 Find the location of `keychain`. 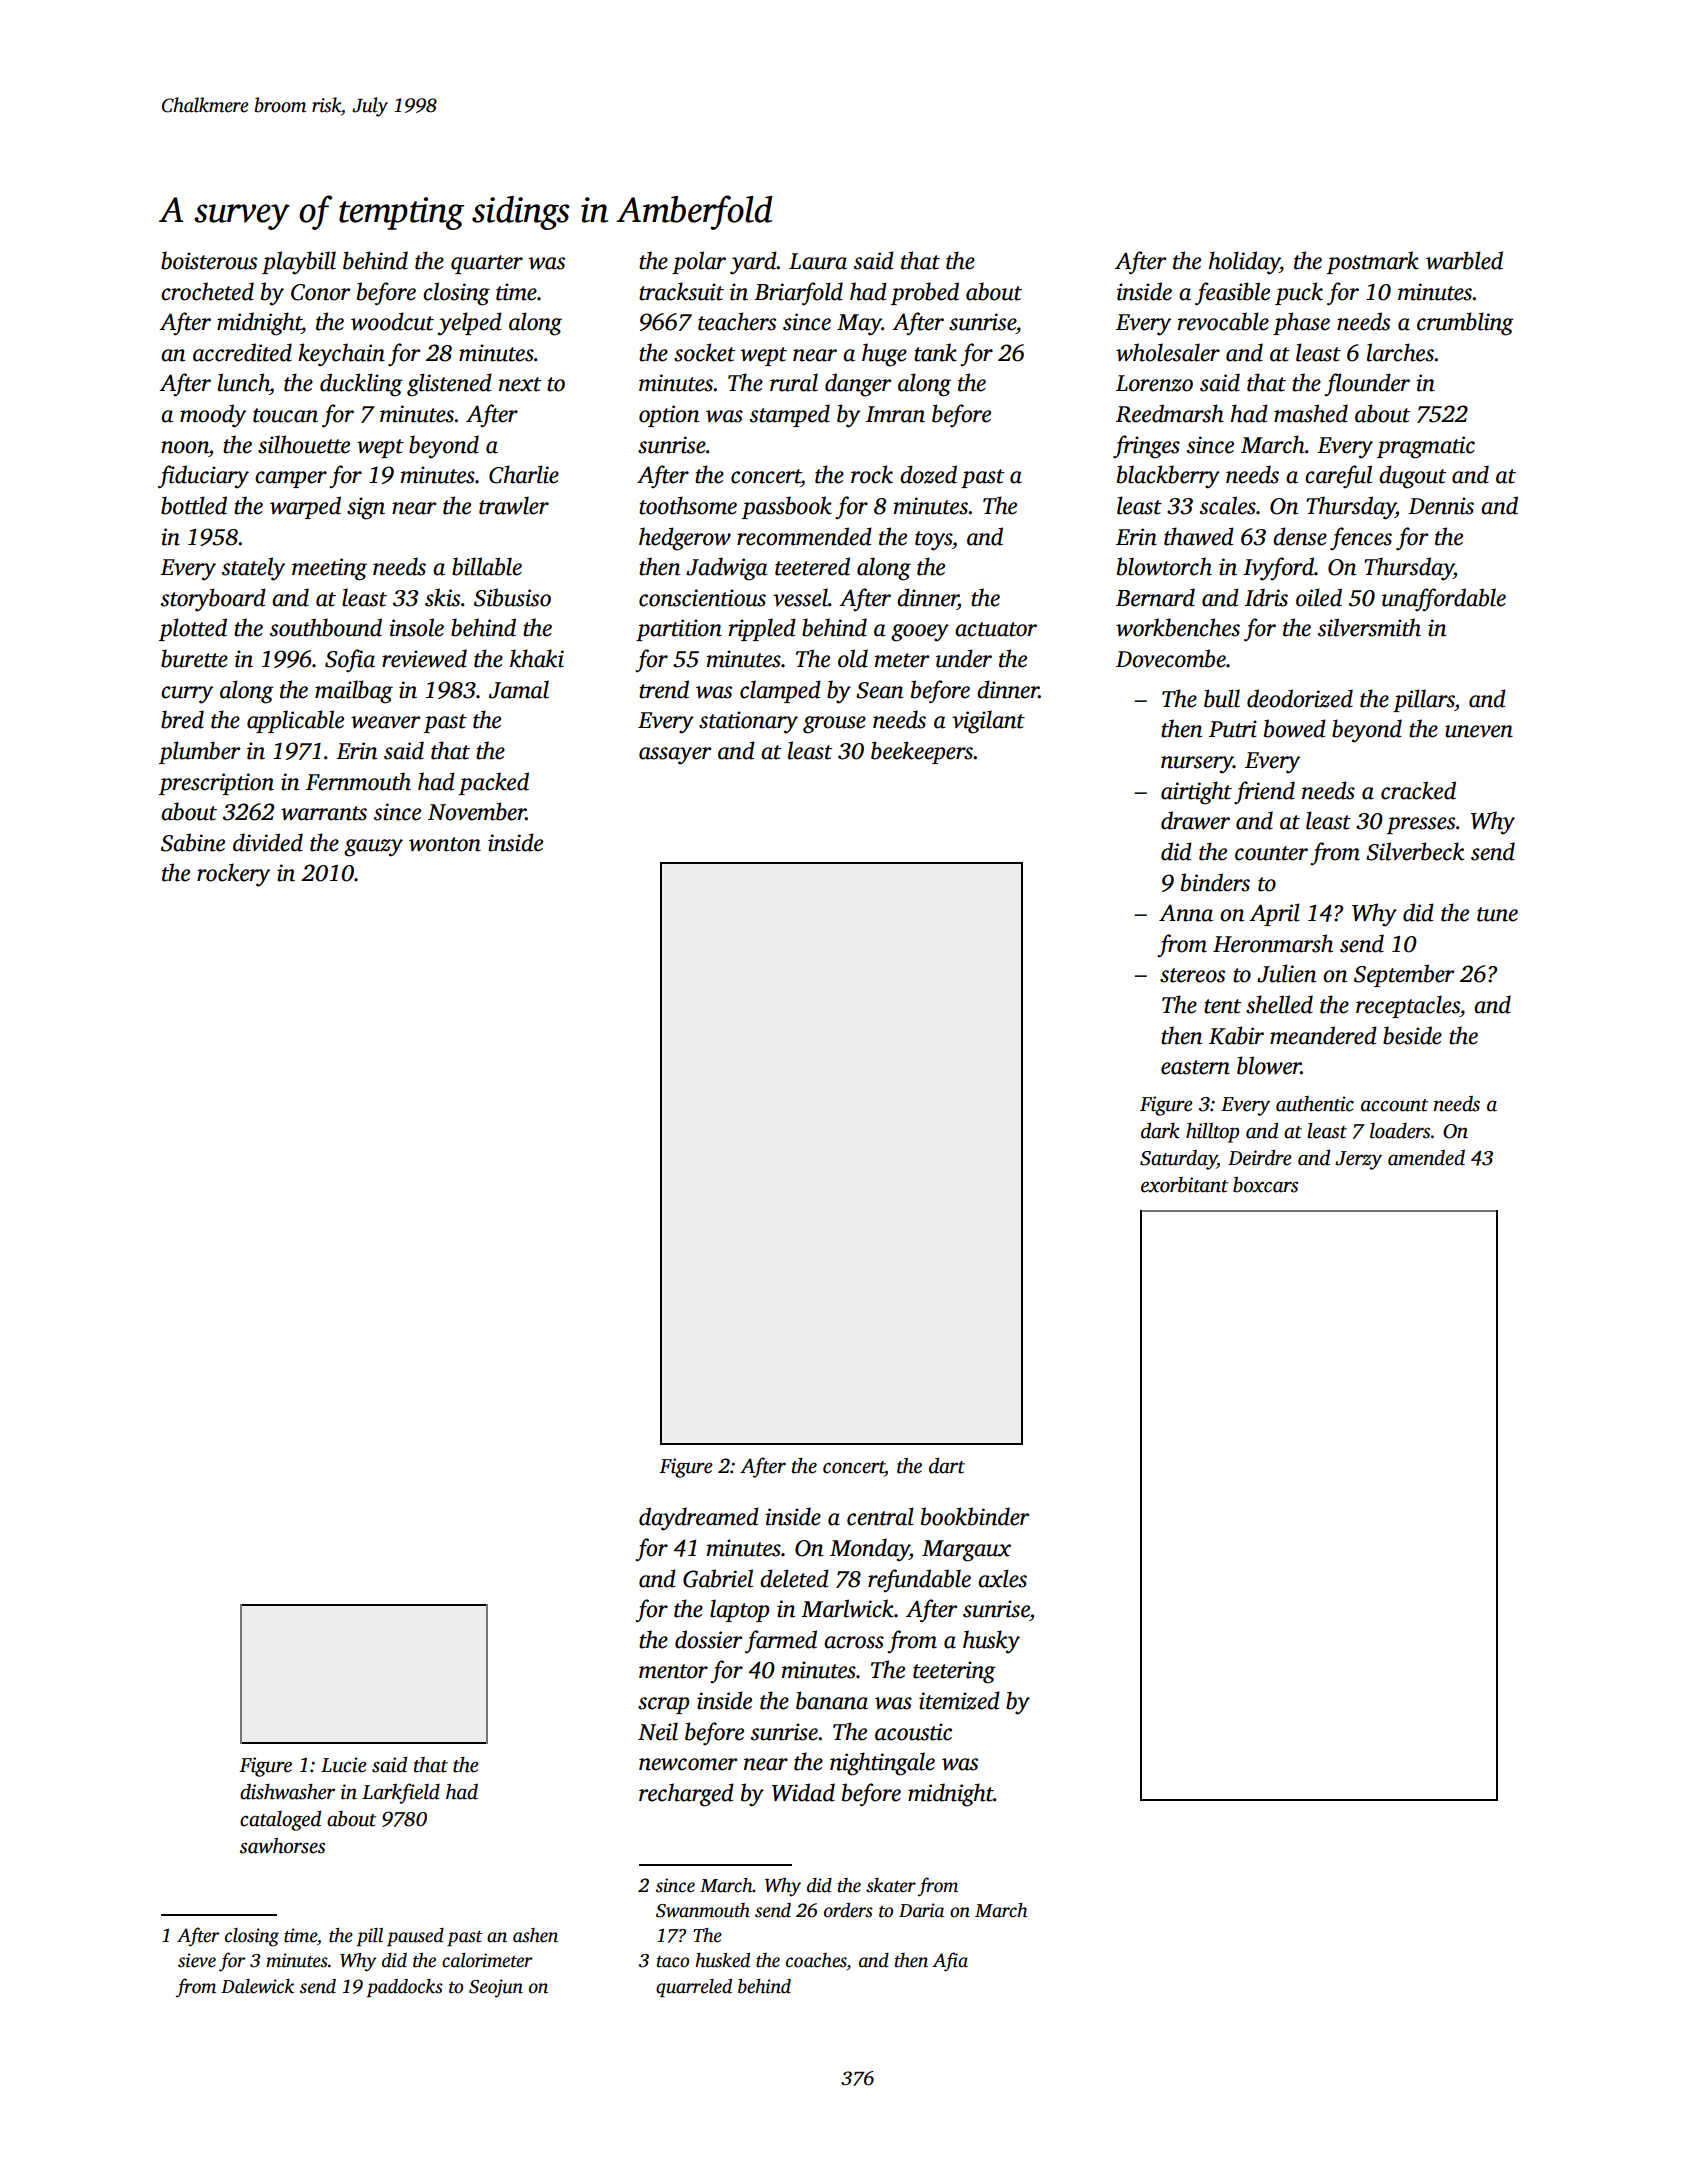

keychain is located at coordinates (341, 355).
